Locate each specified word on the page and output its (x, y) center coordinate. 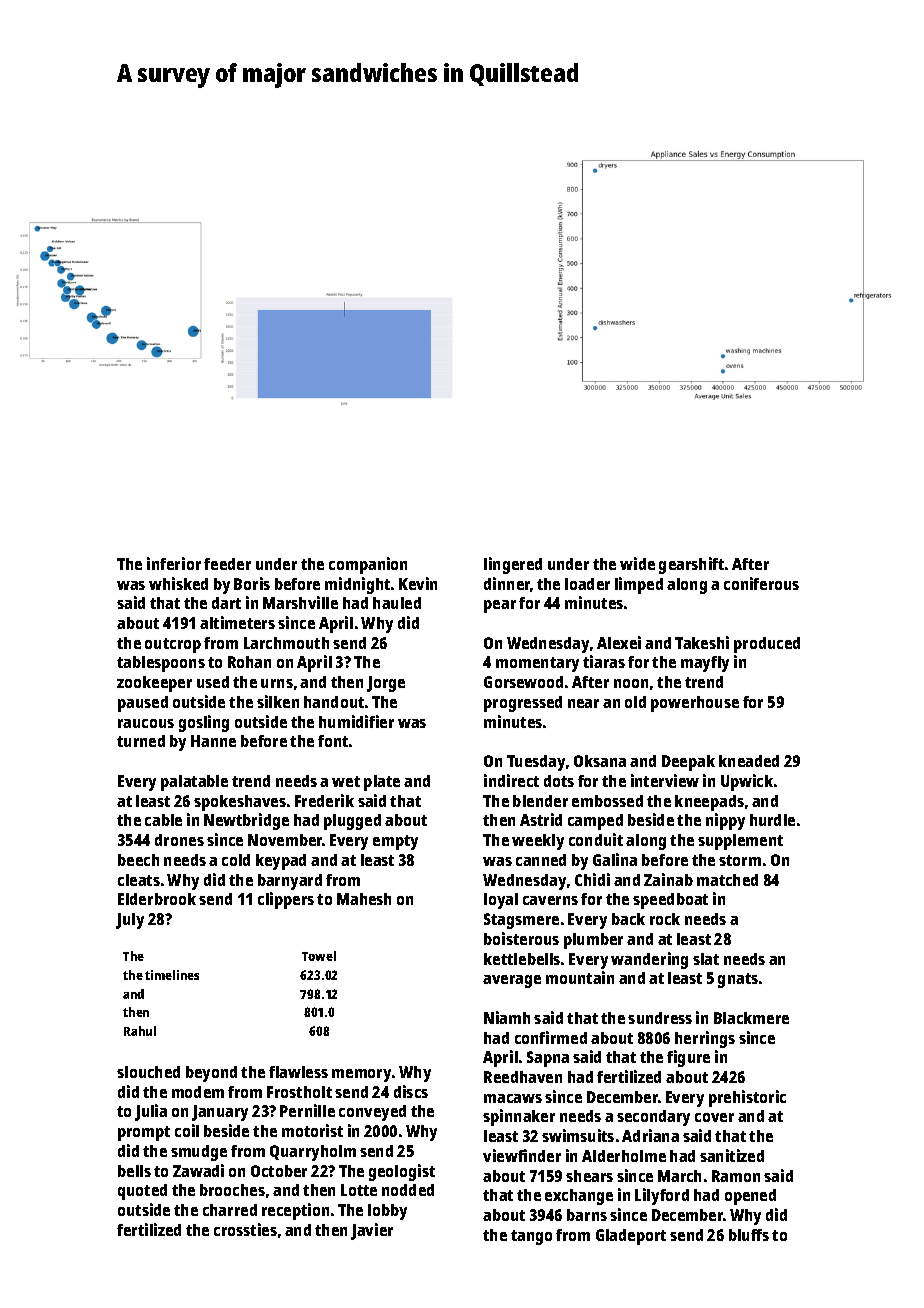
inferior (174, 563)
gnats (738, 980)
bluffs (749, 1235)
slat (706, 959)
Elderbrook (157, 899)
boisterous (521, 938)
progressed (523, 704)
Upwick (747, 782)
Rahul (140, 1031)
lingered (513, 565)
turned (141, 741)
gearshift (691, 565)
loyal (501, 901)
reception (295, 1211)
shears (589, 1176)
